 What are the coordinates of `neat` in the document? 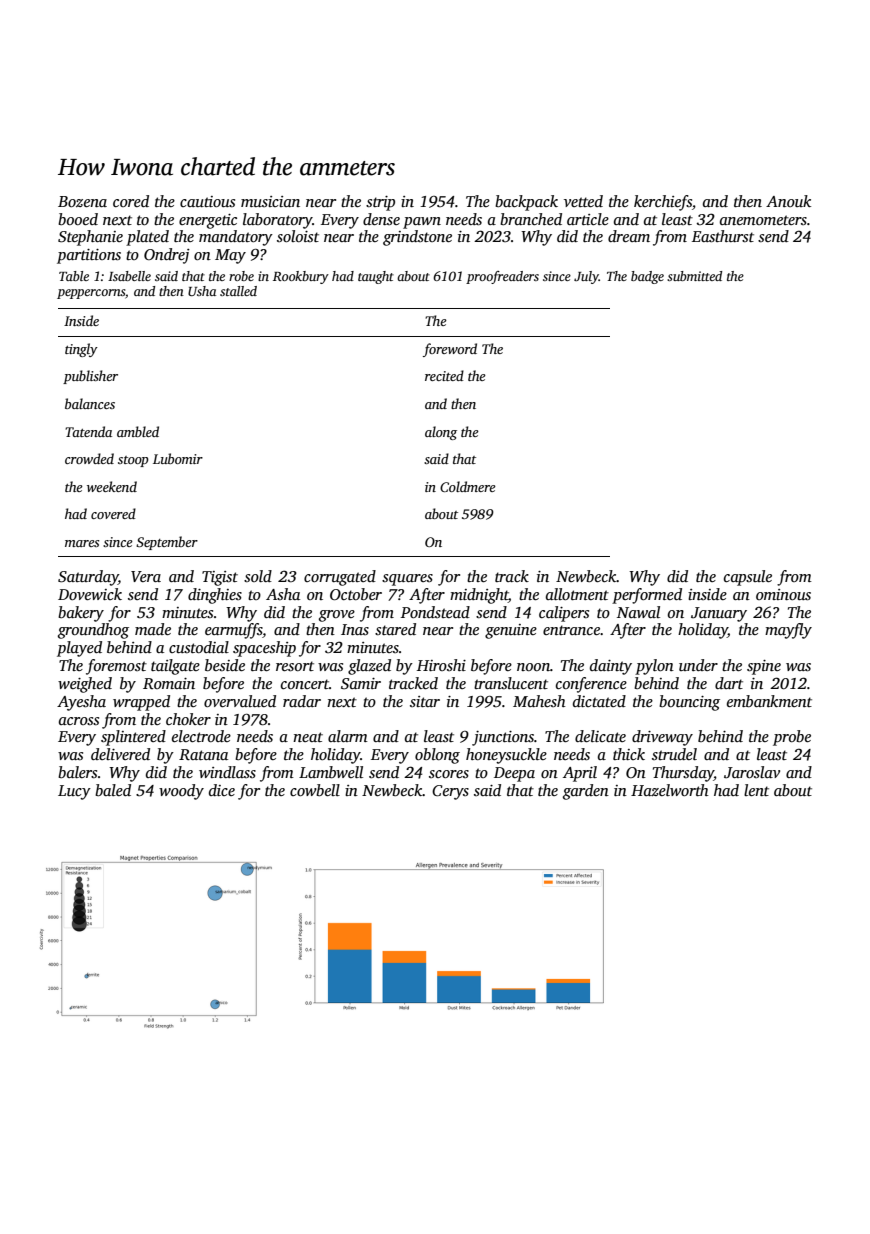 It's located at (308, 737).
